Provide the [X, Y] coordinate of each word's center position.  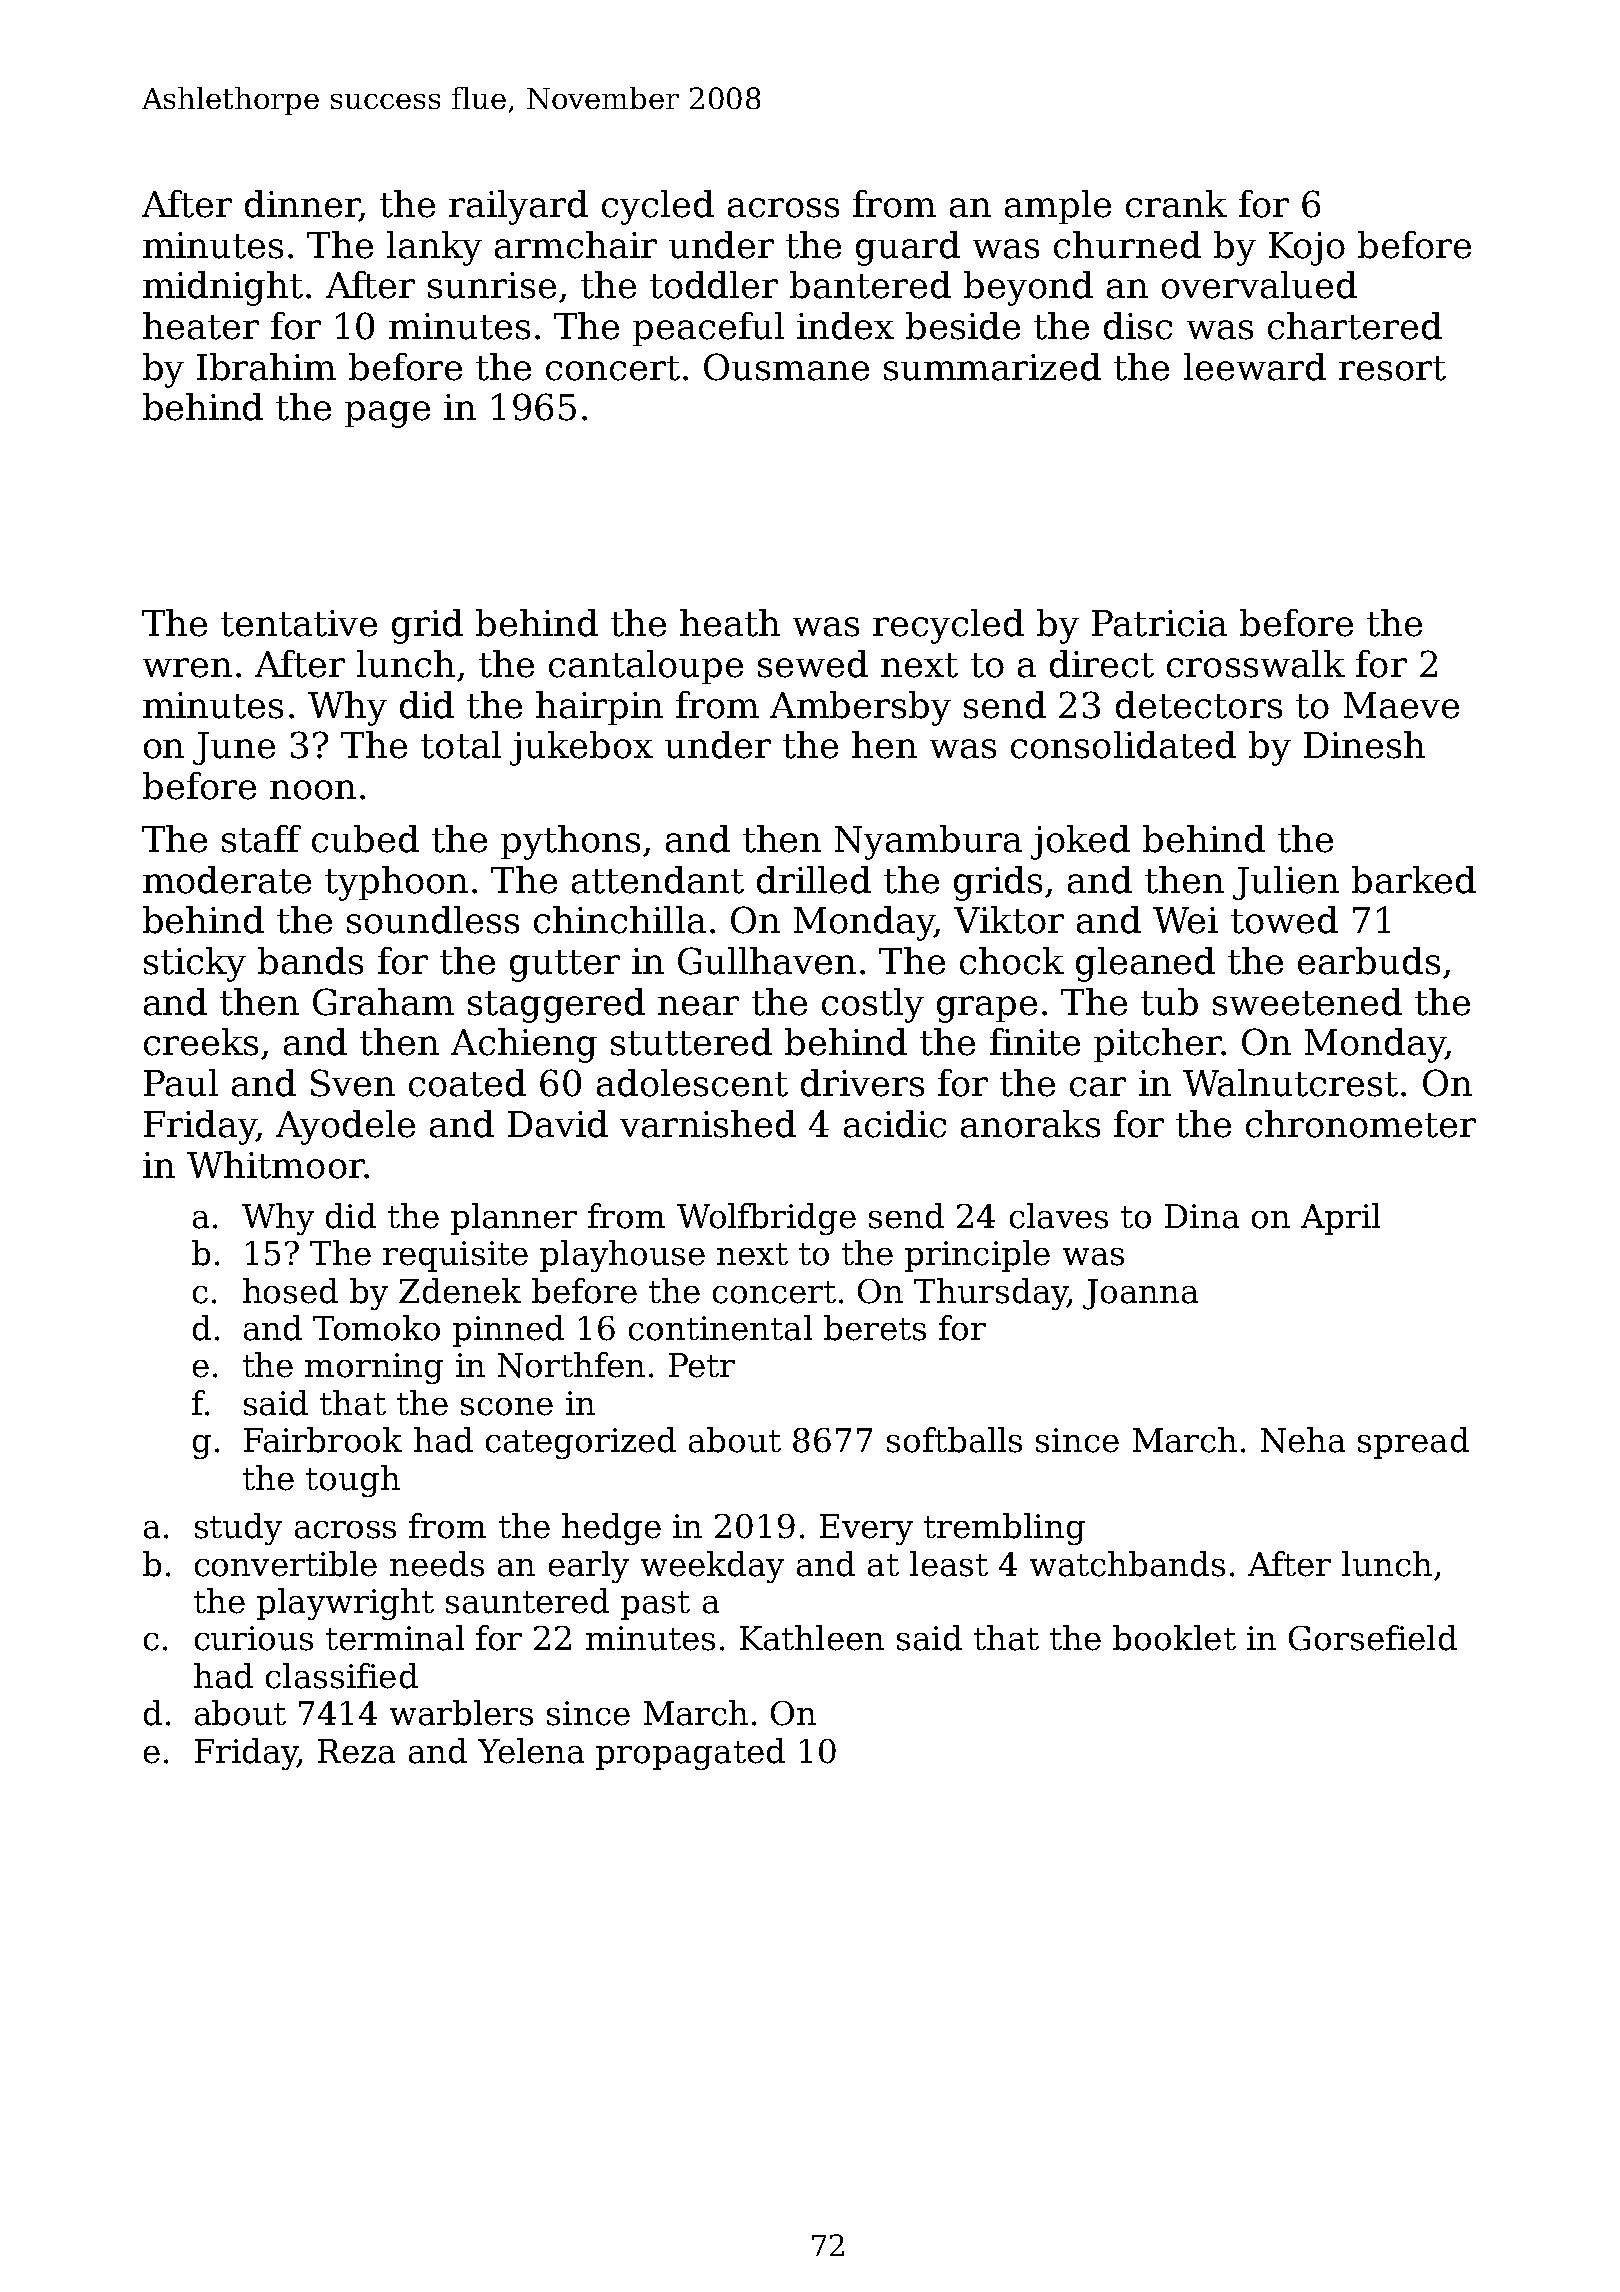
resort [1392, 368]
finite [1035, 1042]
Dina [1202, 1216]
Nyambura [928, 842]
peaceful [708, 329]
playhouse [622, 1256]
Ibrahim [266, 367]
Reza [356, 1751]
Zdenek [460, 1291]
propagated [690, 1754]
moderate [227, 880]
